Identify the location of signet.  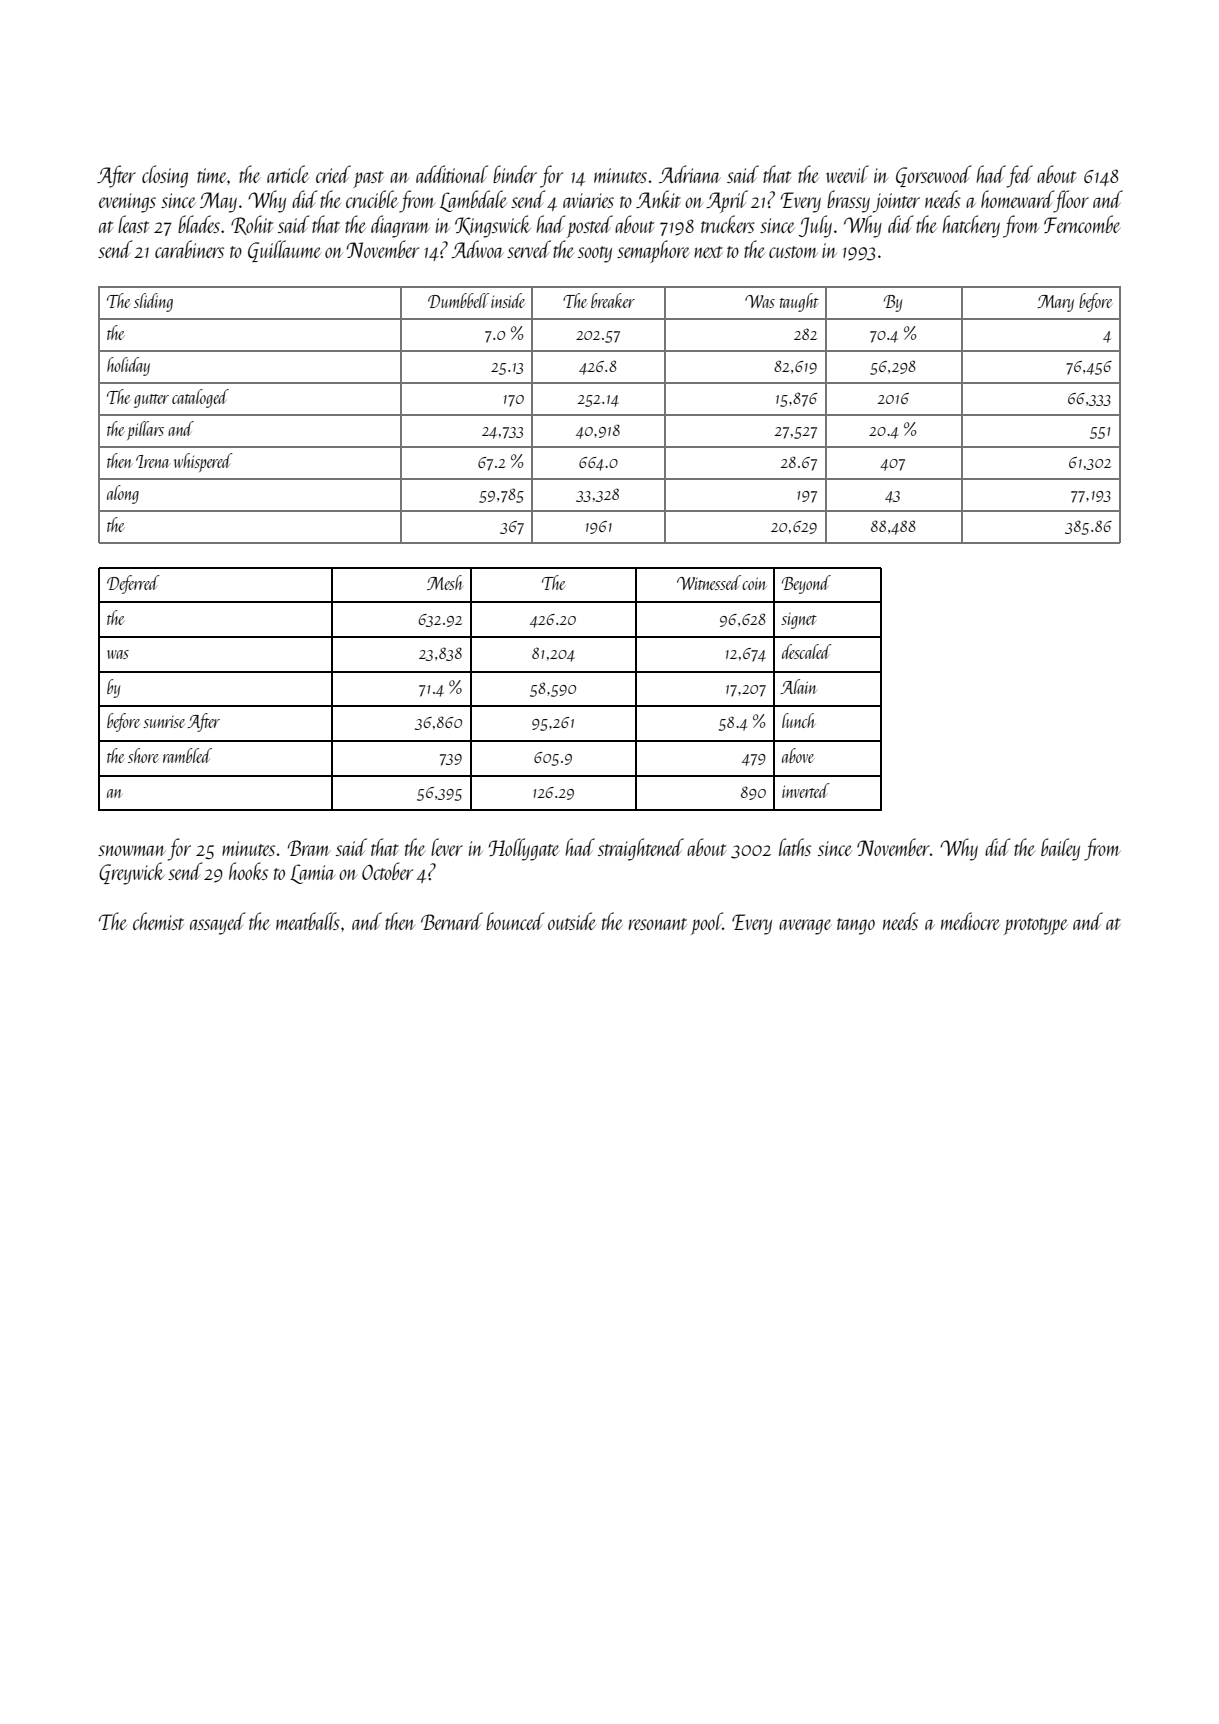
(799, 621).
